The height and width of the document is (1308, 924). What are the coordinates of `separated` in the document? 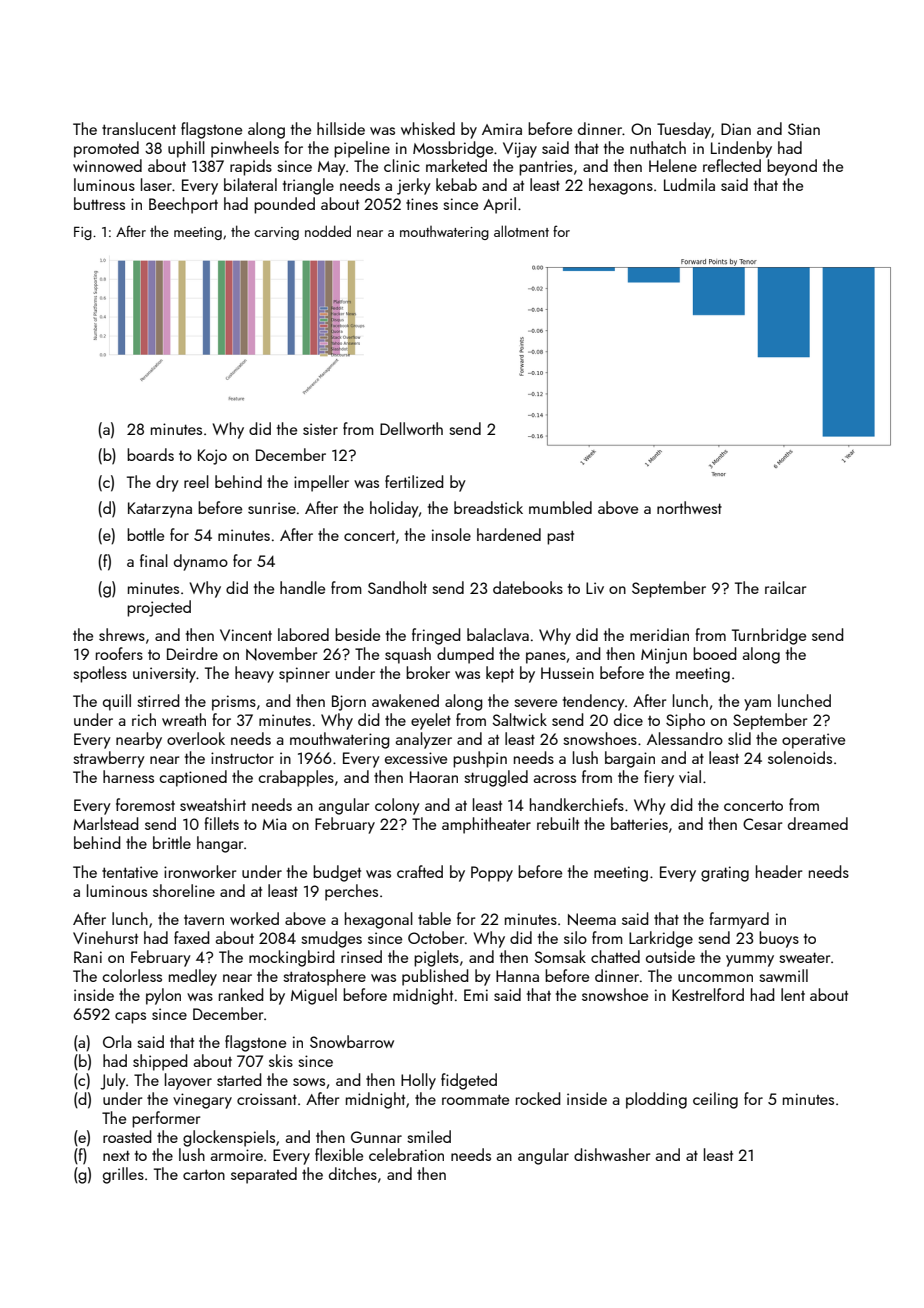 It's located at (264, 1175).
